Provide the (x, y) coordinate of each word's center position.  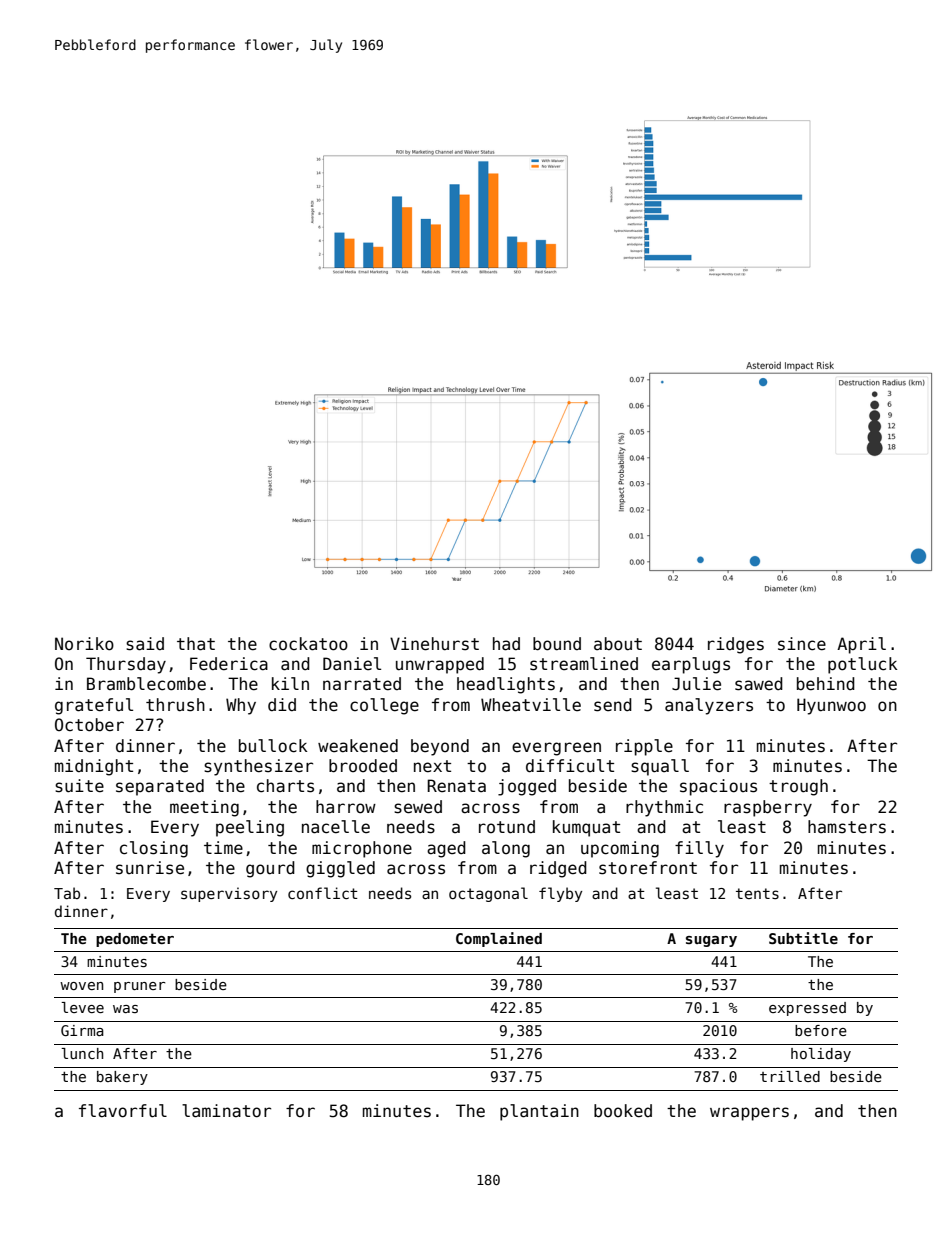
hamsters (847, 827)
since (802, 644)
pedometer (135, 940)
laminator (226, 1111)
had (506, 644)
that (196, 644)
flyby (560, 894)
